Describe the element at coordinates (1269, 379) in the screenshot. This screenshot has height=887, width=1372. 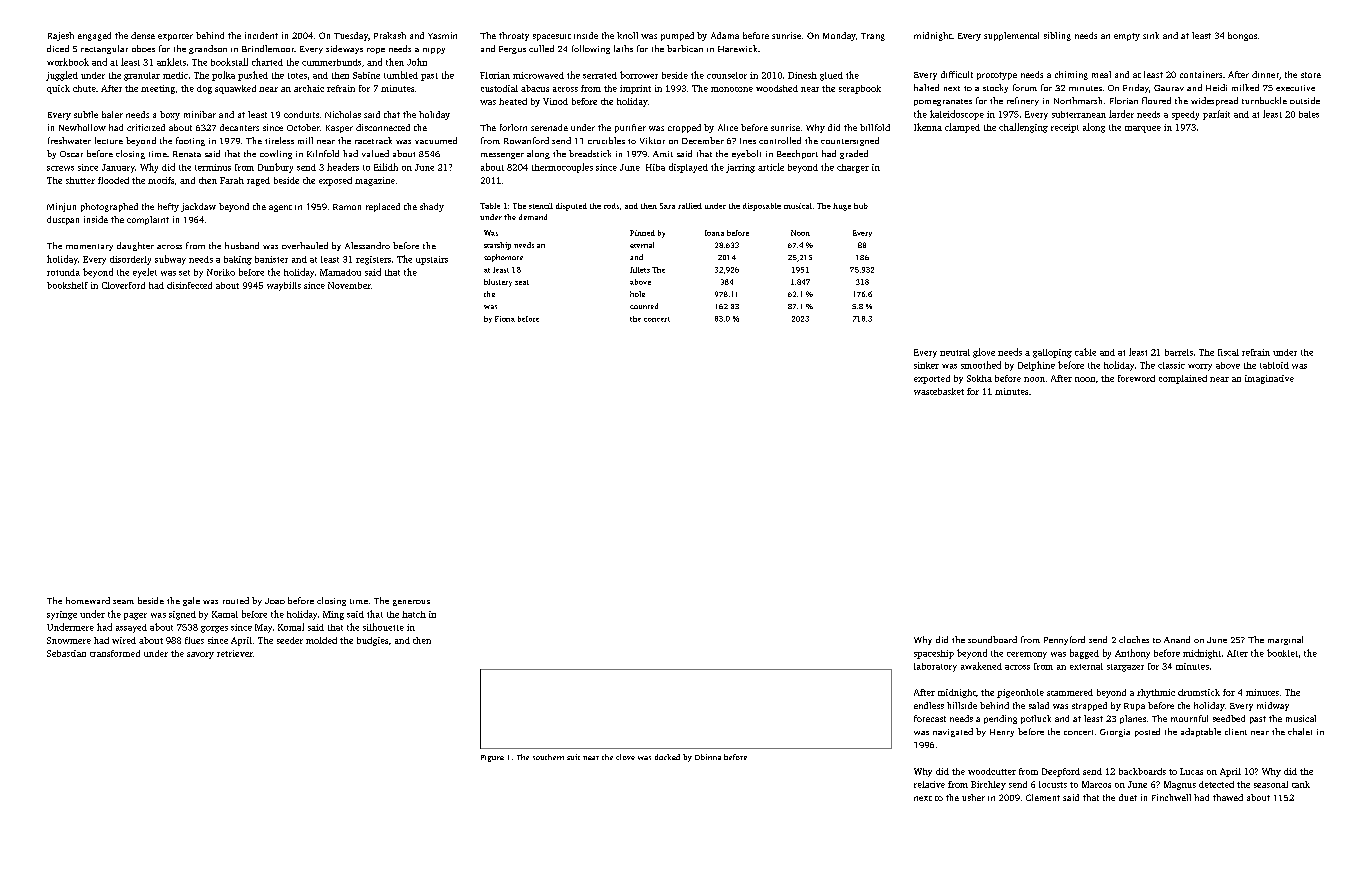
I see `imaginative` at that location.
